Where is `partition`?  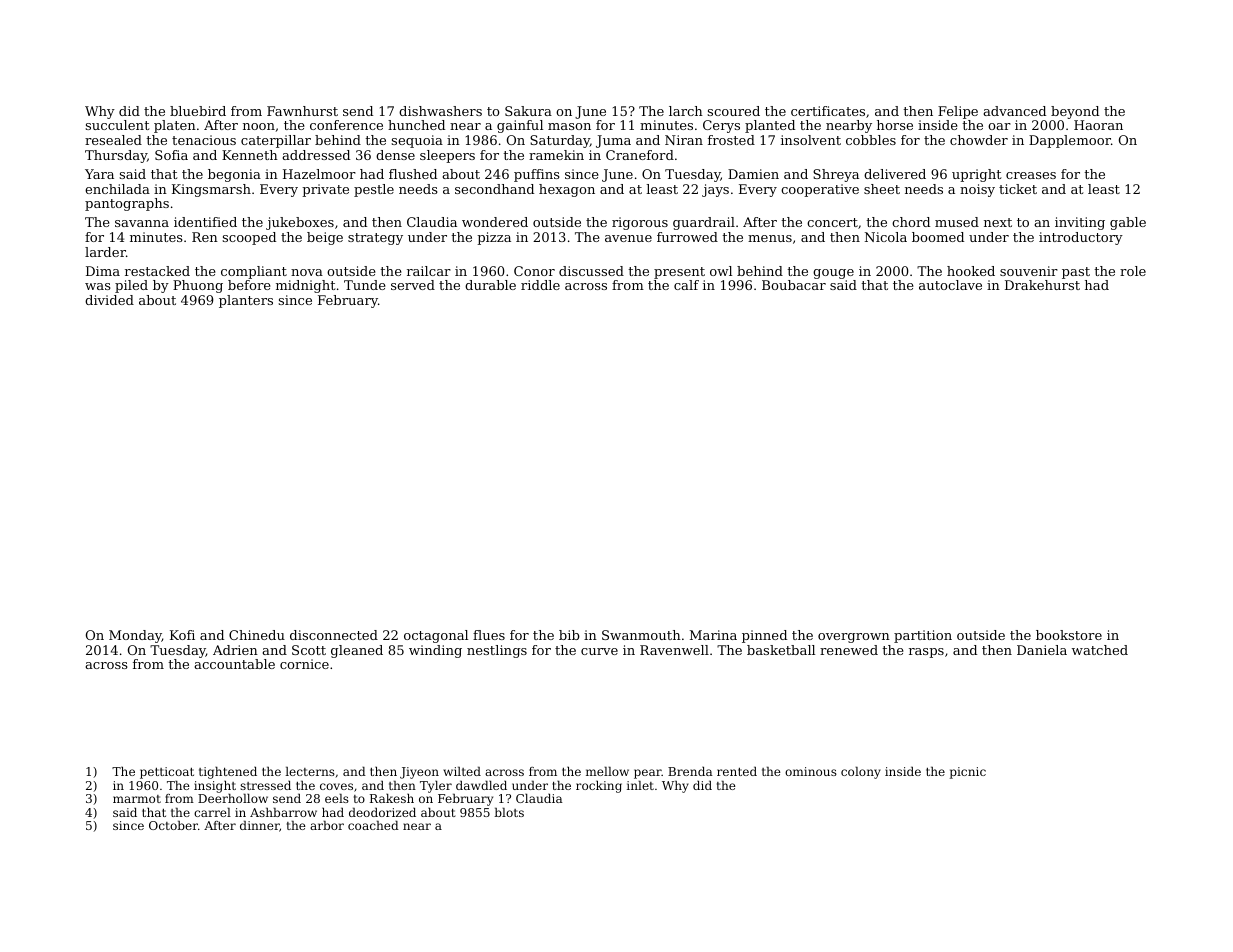 partition is located at coordinates (923, 636).
